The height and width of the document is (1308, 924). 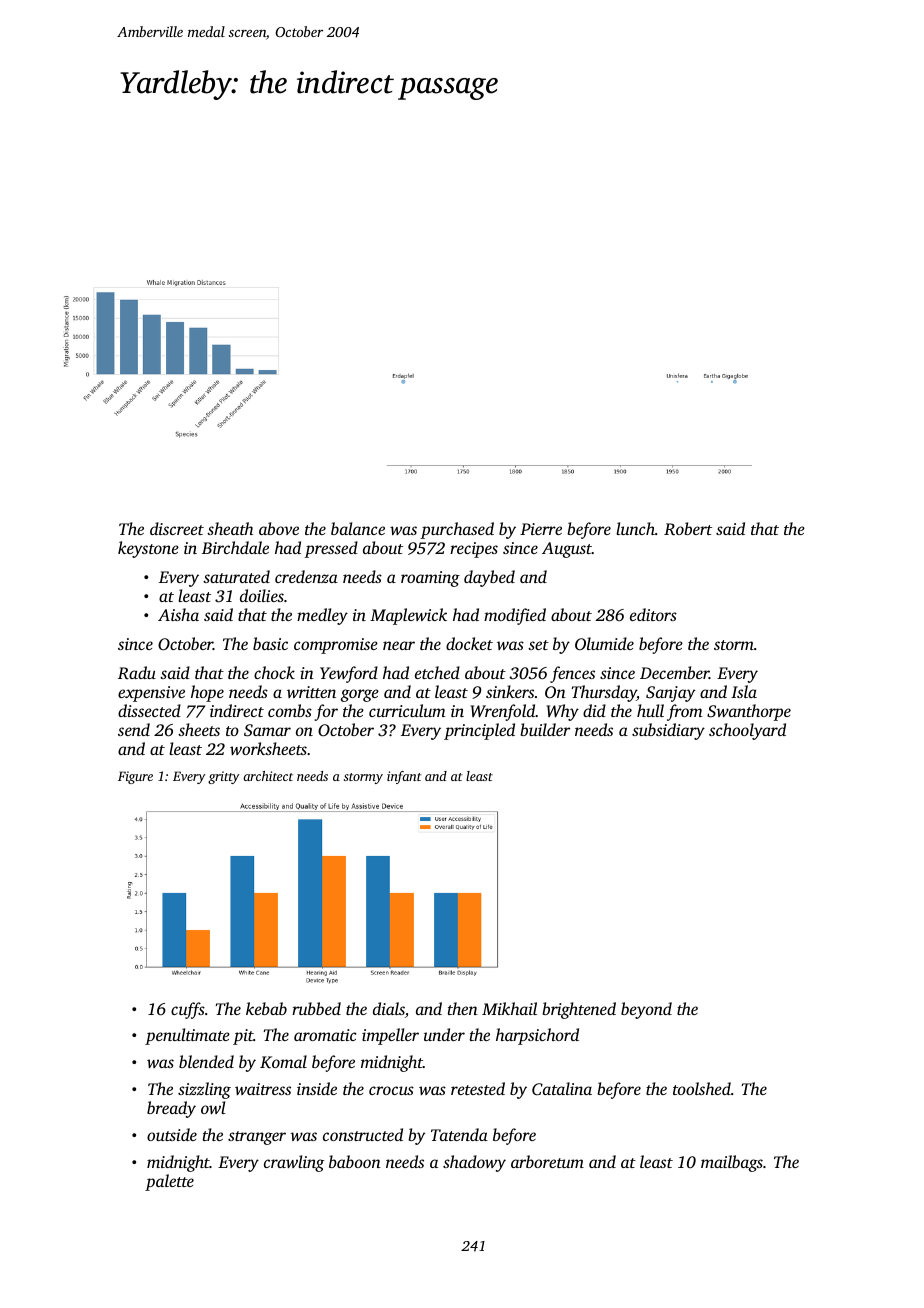 I want to click on Komal, so click(x=283, y=1062).
